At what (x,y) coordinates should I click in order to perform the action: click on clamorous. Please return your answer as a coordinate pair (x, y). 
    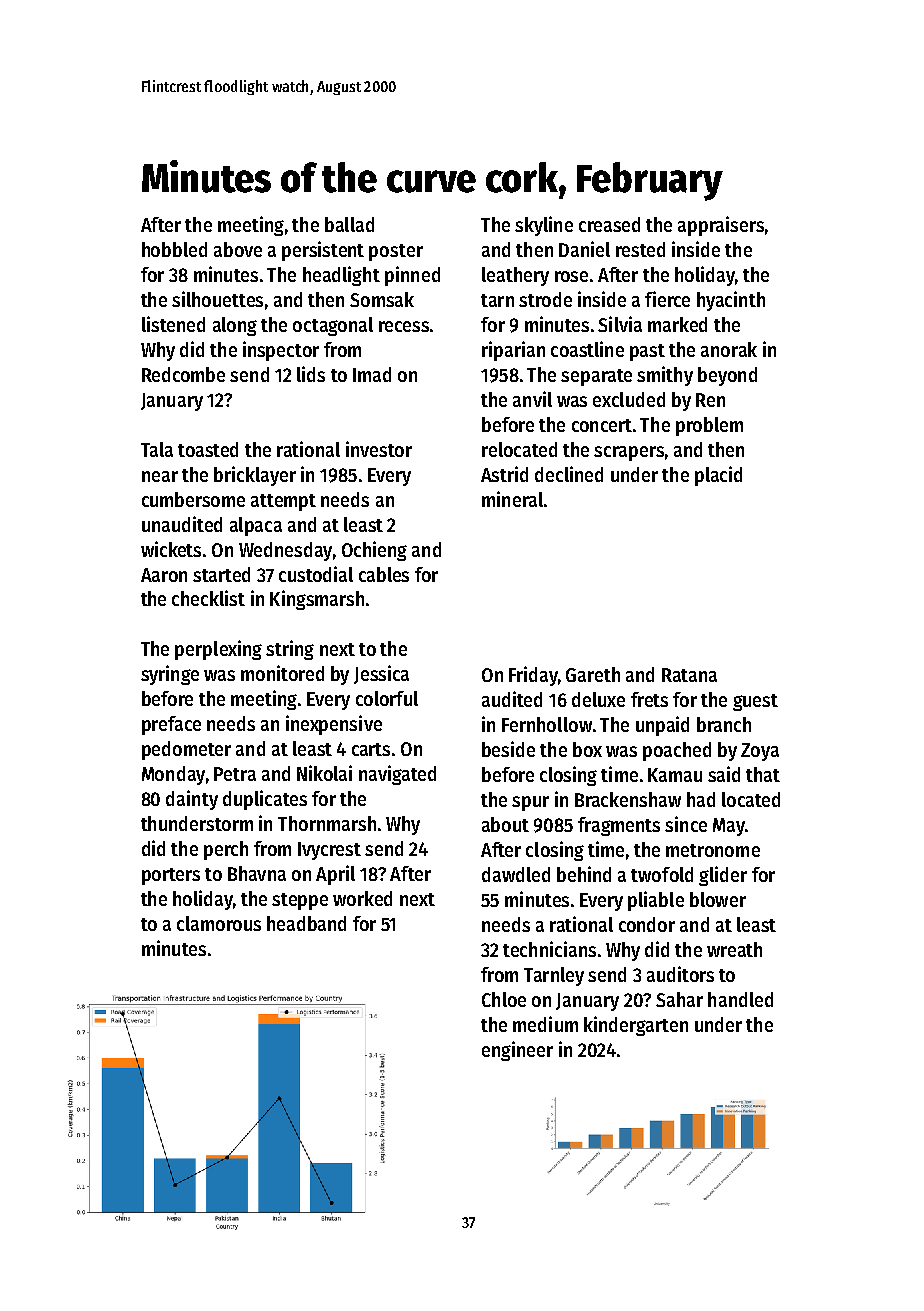
    Looking at the image, I should click on (219, 923).
